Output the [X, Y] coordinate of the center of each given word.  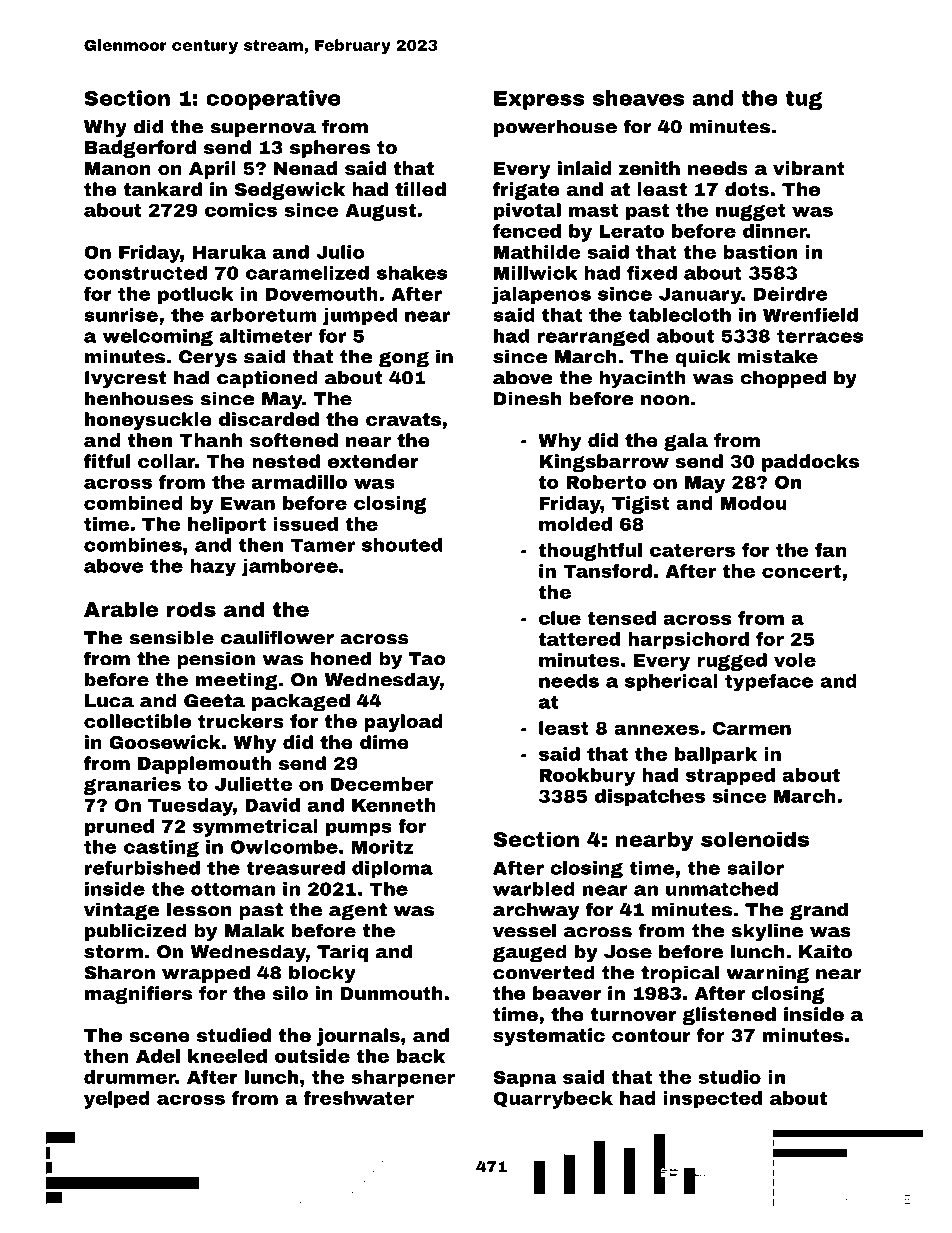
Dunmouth [392, 993]
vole [795, 660]
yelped [117, 1100]
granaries [132, 786]
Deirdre [791, 294]
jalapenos [541, 296]
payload [403, 723]
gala [686, 442]
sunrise [121, 315]
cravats [403, 419]
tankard [162, 189]
